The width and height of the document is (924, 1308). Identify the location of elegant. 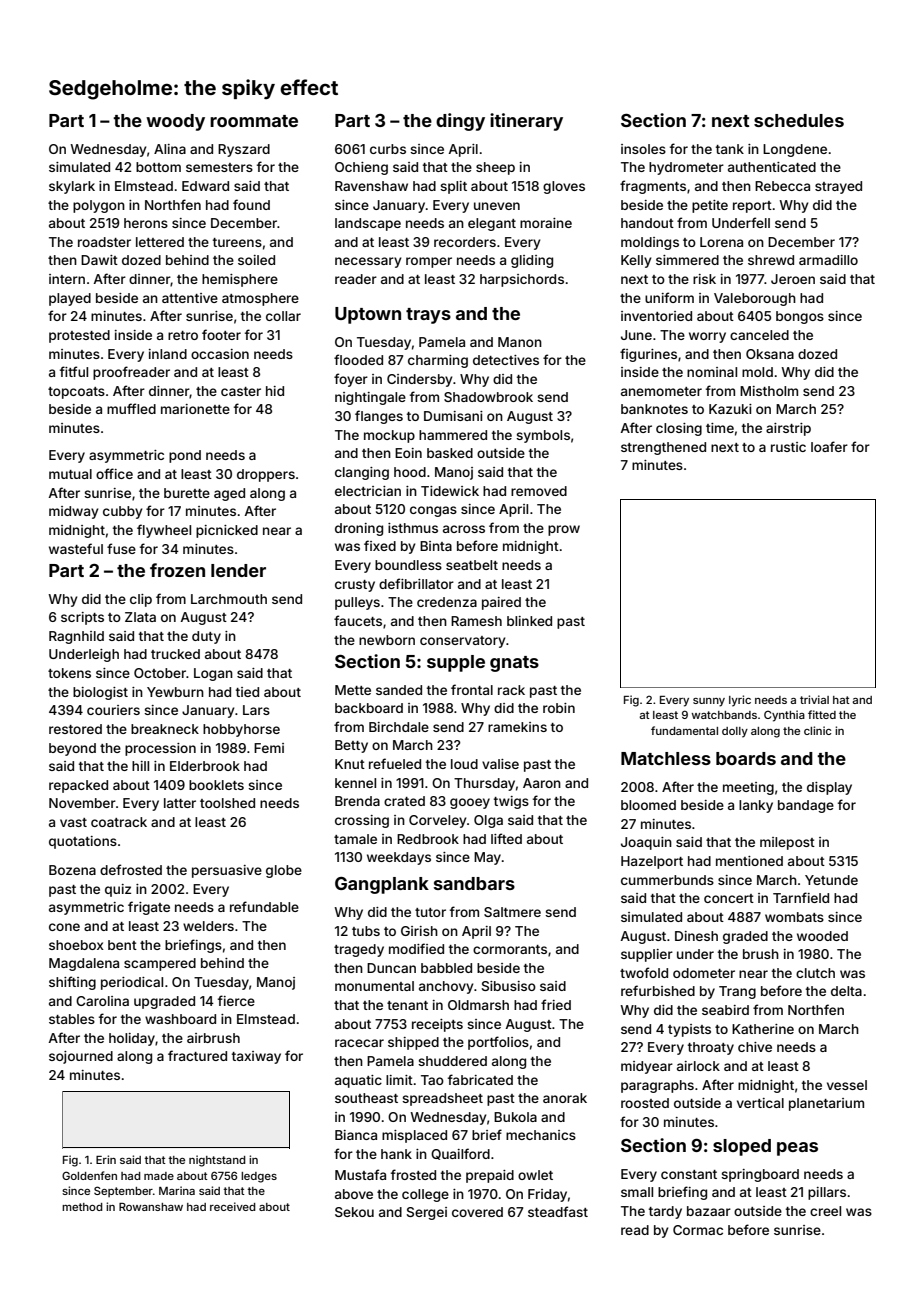
(492, 224).
